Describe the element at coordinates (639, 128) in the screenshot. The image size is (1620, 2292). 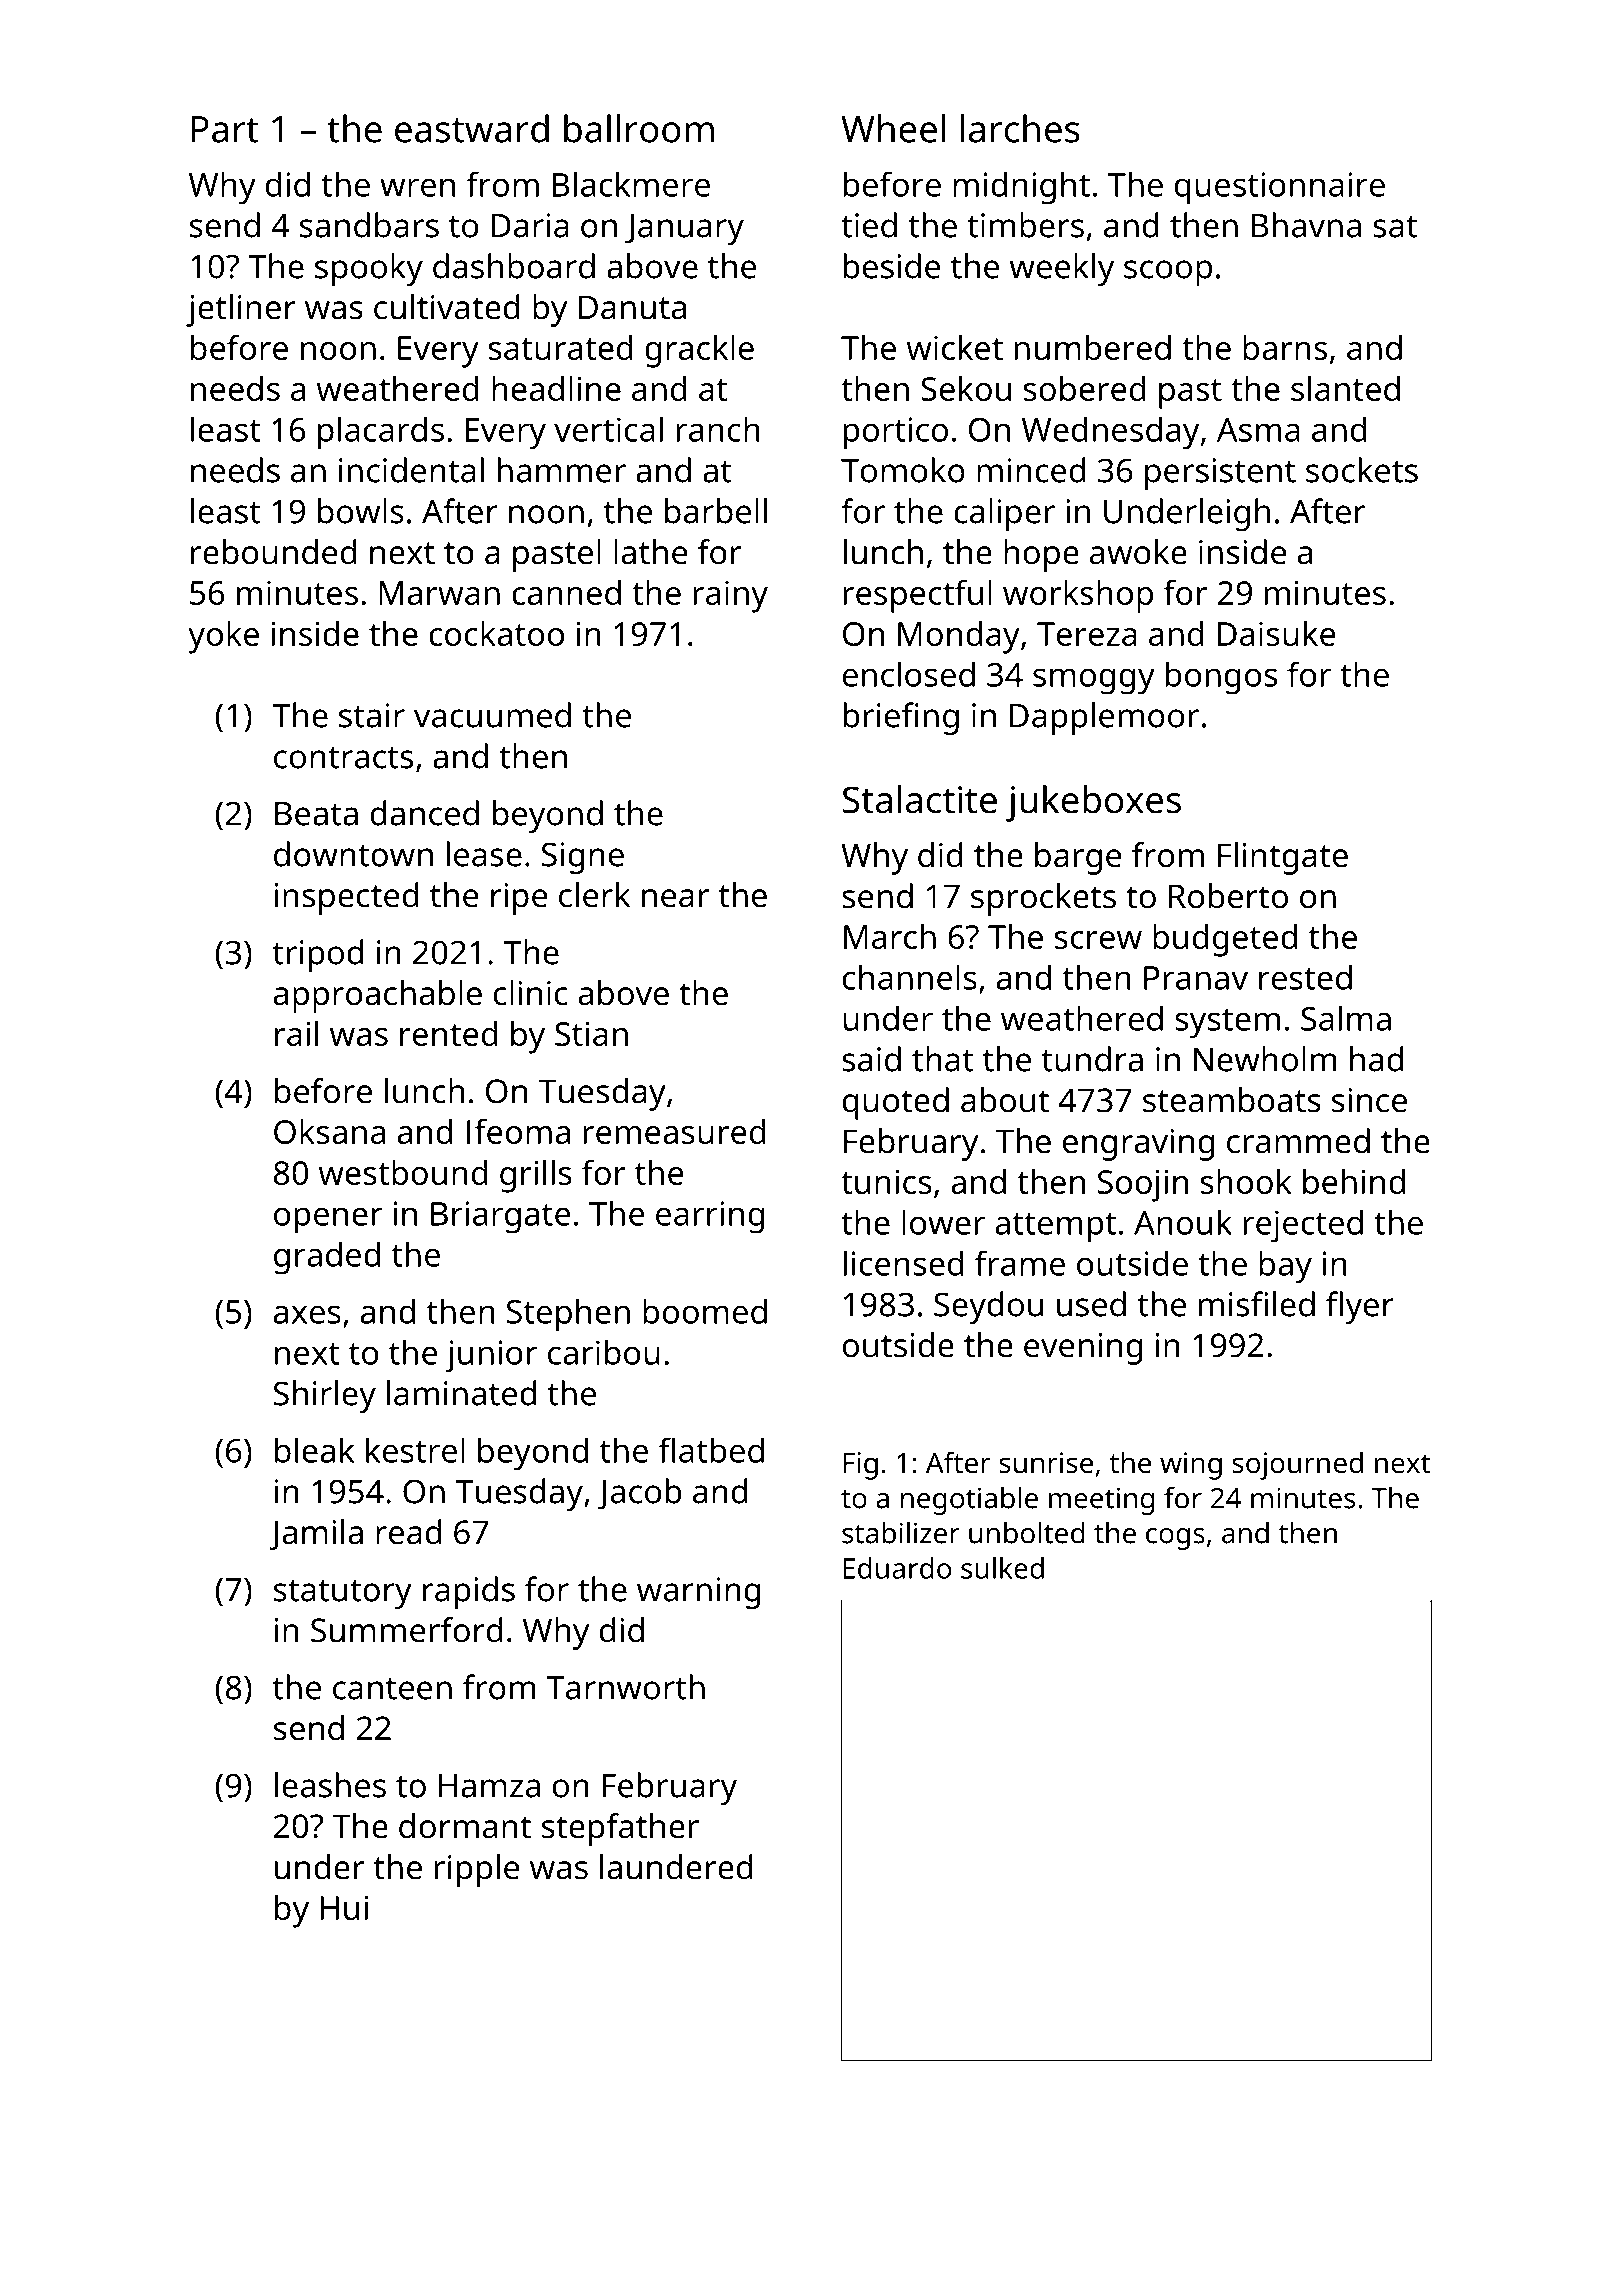
I see `ballroom` at that location.
